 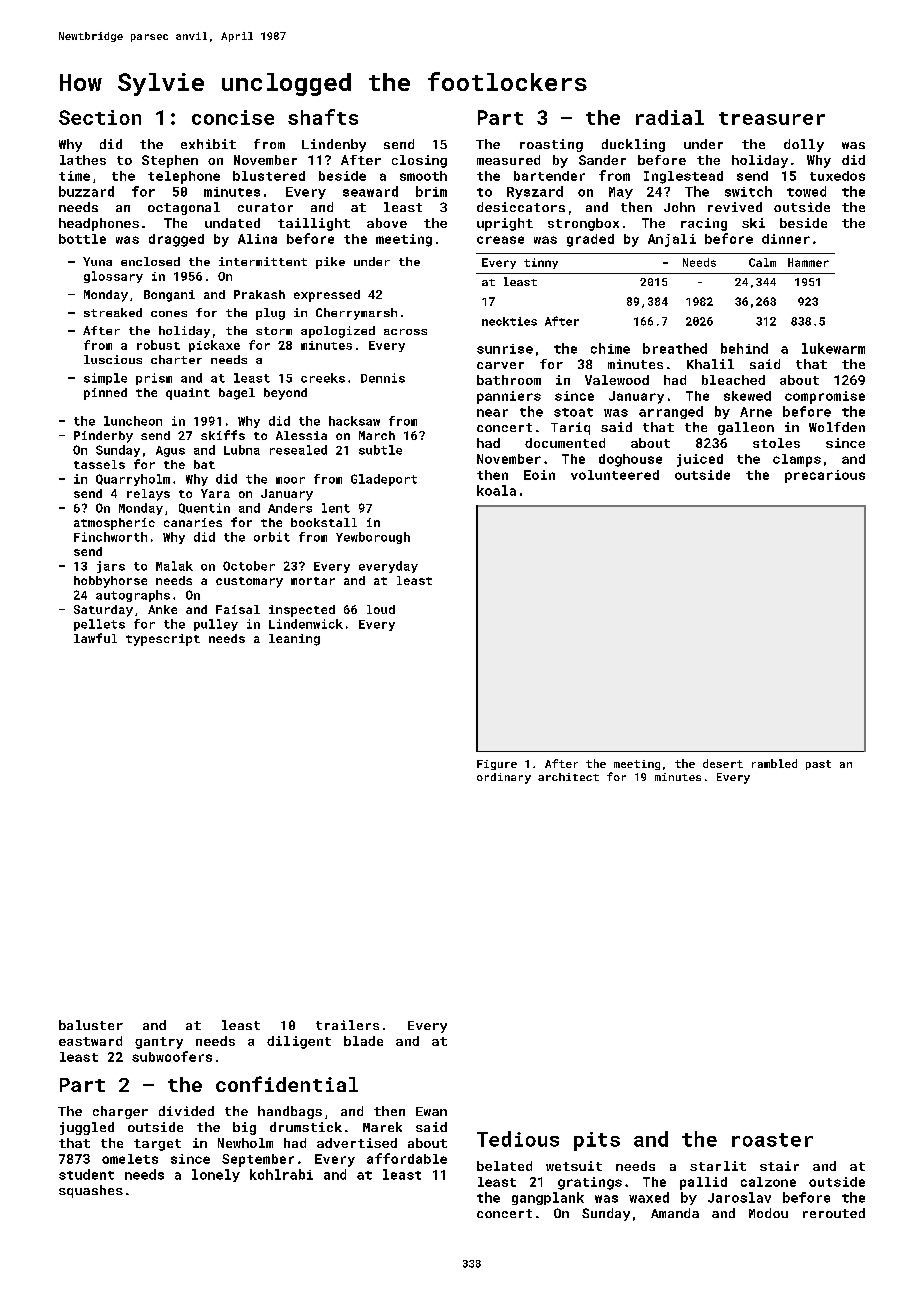 What do you see at coordinates (772, 118) in the image?
I see `treasurer` at bounding box center [772, 118].
